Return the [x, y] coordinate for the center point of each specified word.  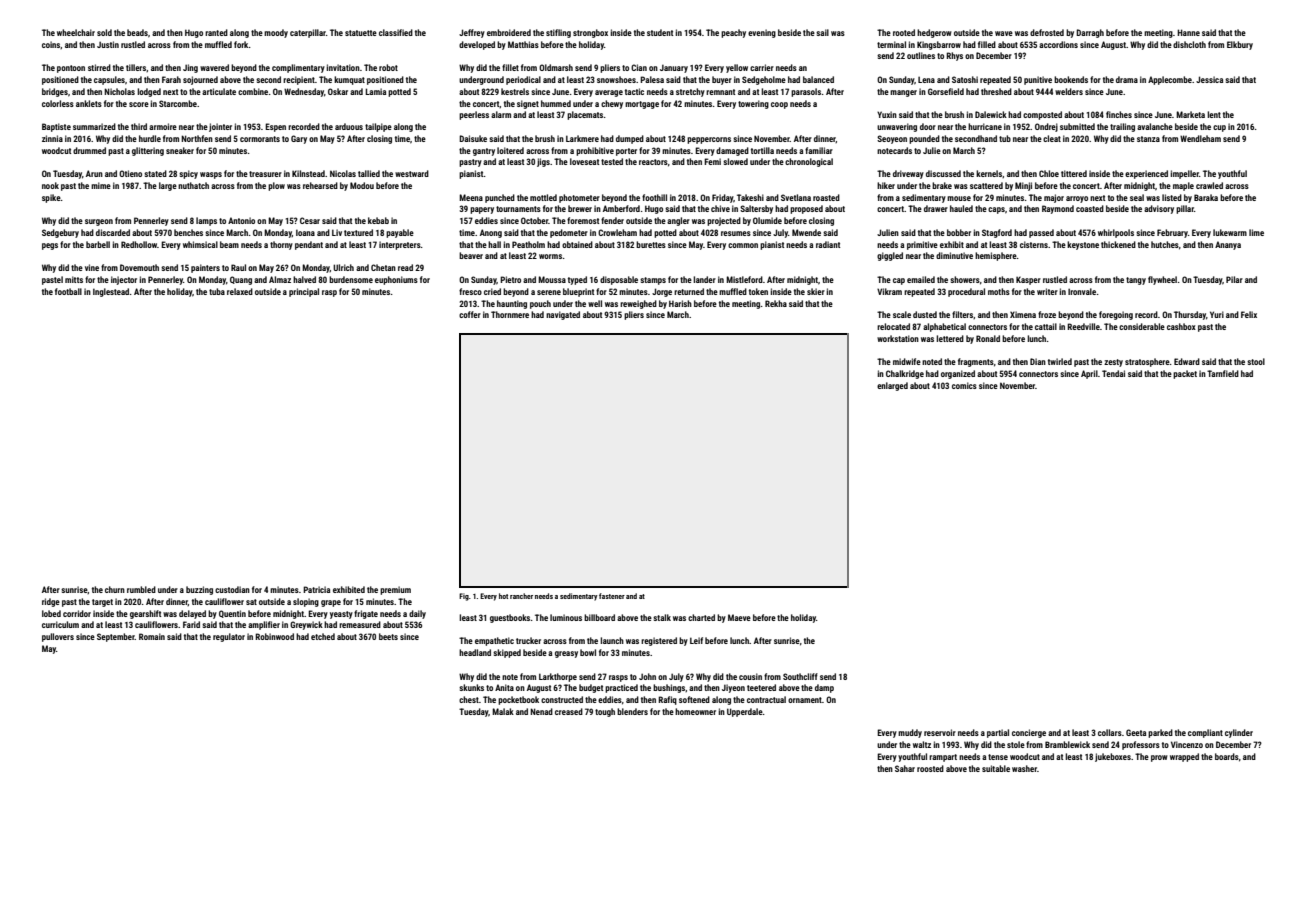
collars [1110, 732]
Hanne [1188, 32]
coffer [470, 314]
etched [323, 636]
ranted [216, 32]
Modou [362, 185]
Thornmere [510, 314]
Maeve [739, 617]
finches [1119, 114]
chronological [809, 162]
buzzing [199, 590]
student [660, 32]
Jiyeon [733, 688]
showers [965, 279]
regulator [229, 637]
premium [395, 590]
